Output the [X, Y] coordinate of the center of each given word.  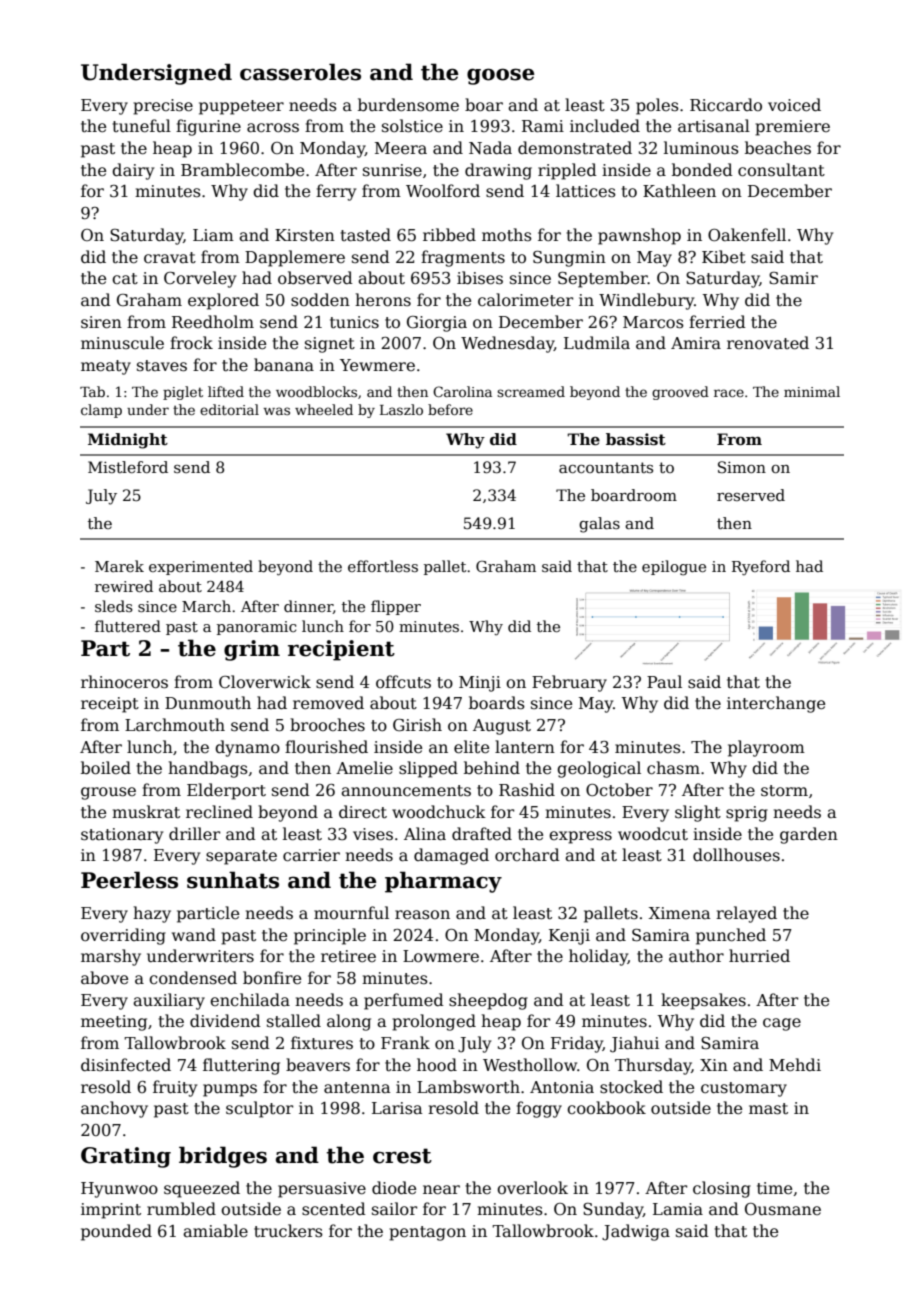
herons [383, 300]
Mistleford [128, 467]
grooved [680, 393]
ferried [717, 322]
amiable [215, 1231]
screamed [531, 391]
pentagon [427, 1233]
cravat [170, 257]
